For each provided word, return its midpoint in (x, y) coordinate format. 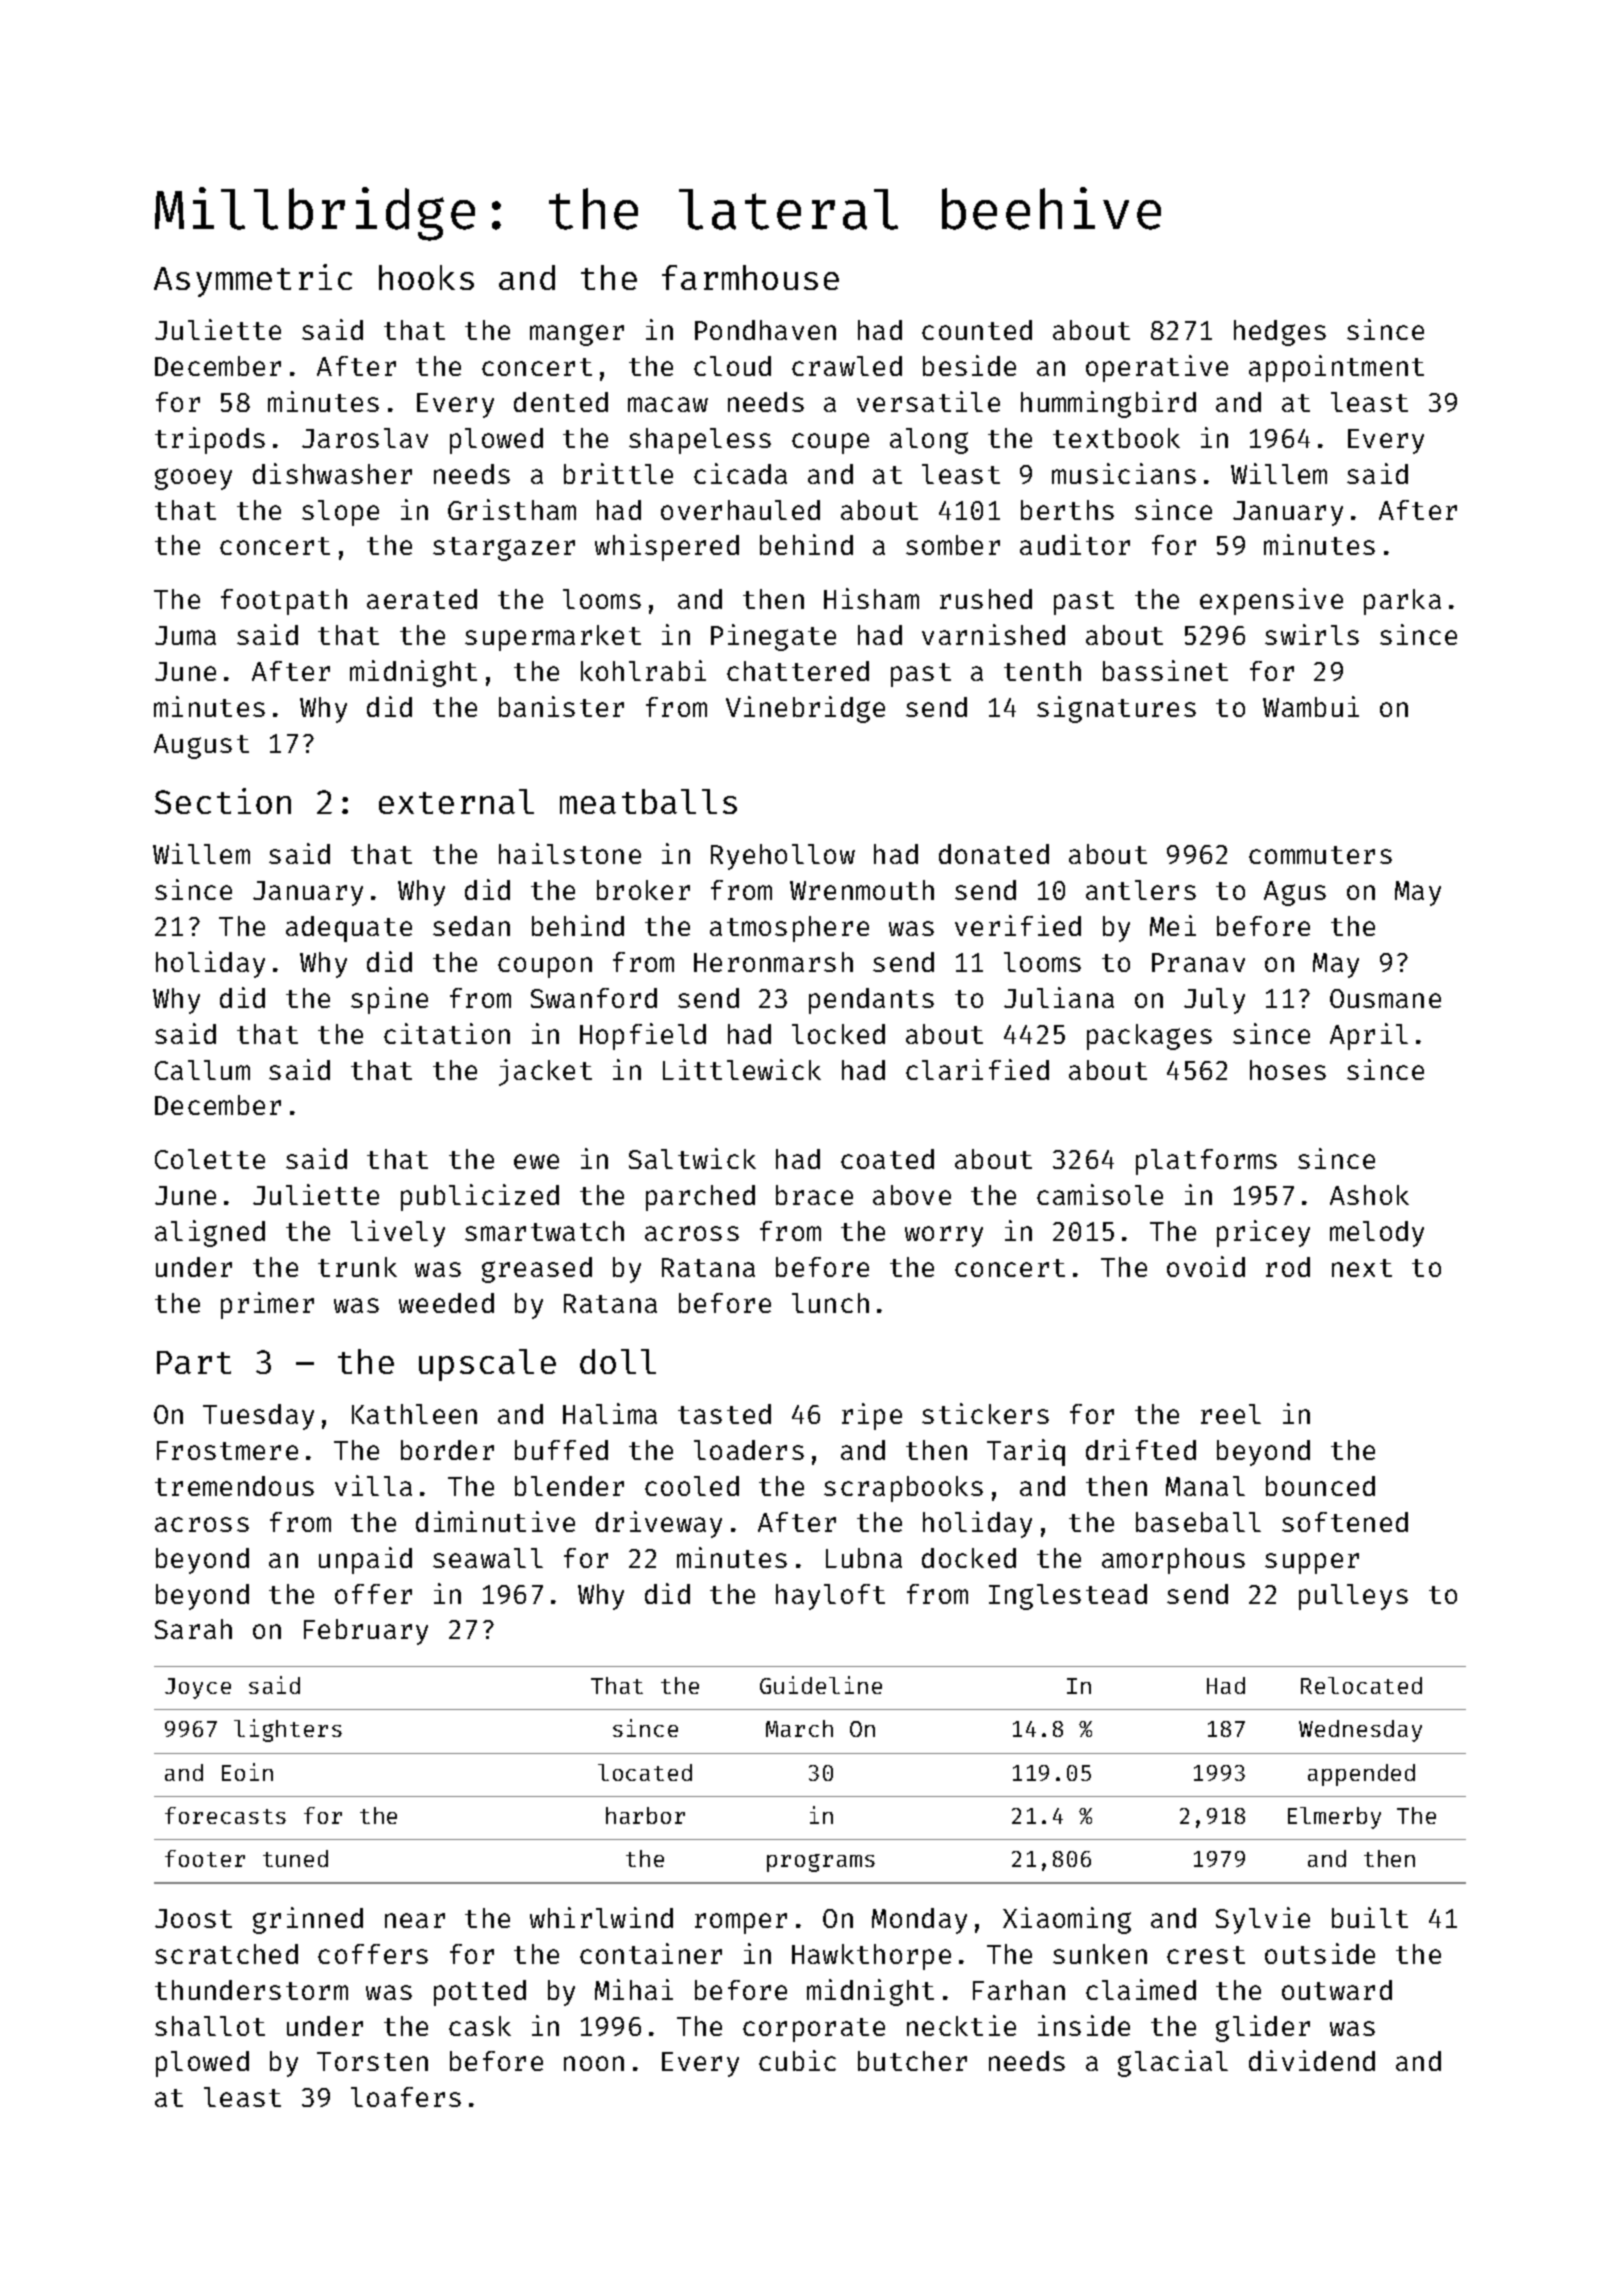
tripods (210, 440)
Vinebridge (805, 709)
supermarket (553, 638)
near (415, 1920)
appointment (1336, 368)
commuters (1320, 855)
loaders (749, 1450)
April (1369, 1036)
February (366, 1632)
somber (953, 545)
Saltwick (692, 1158)
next (1362, 1268)
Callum (202, 1070)
